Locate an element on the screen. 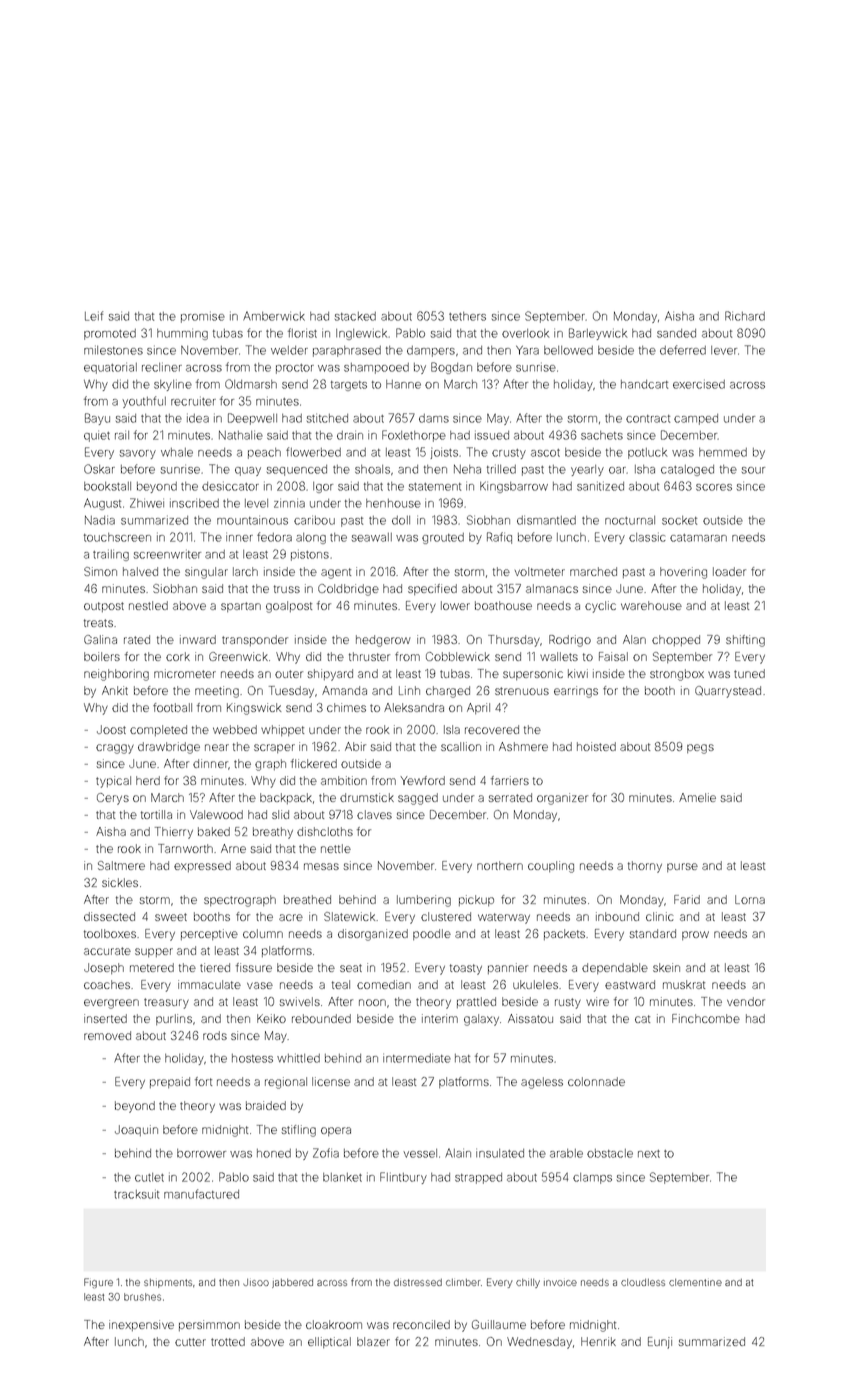  Thursday is located at coordinates (514, 641).
